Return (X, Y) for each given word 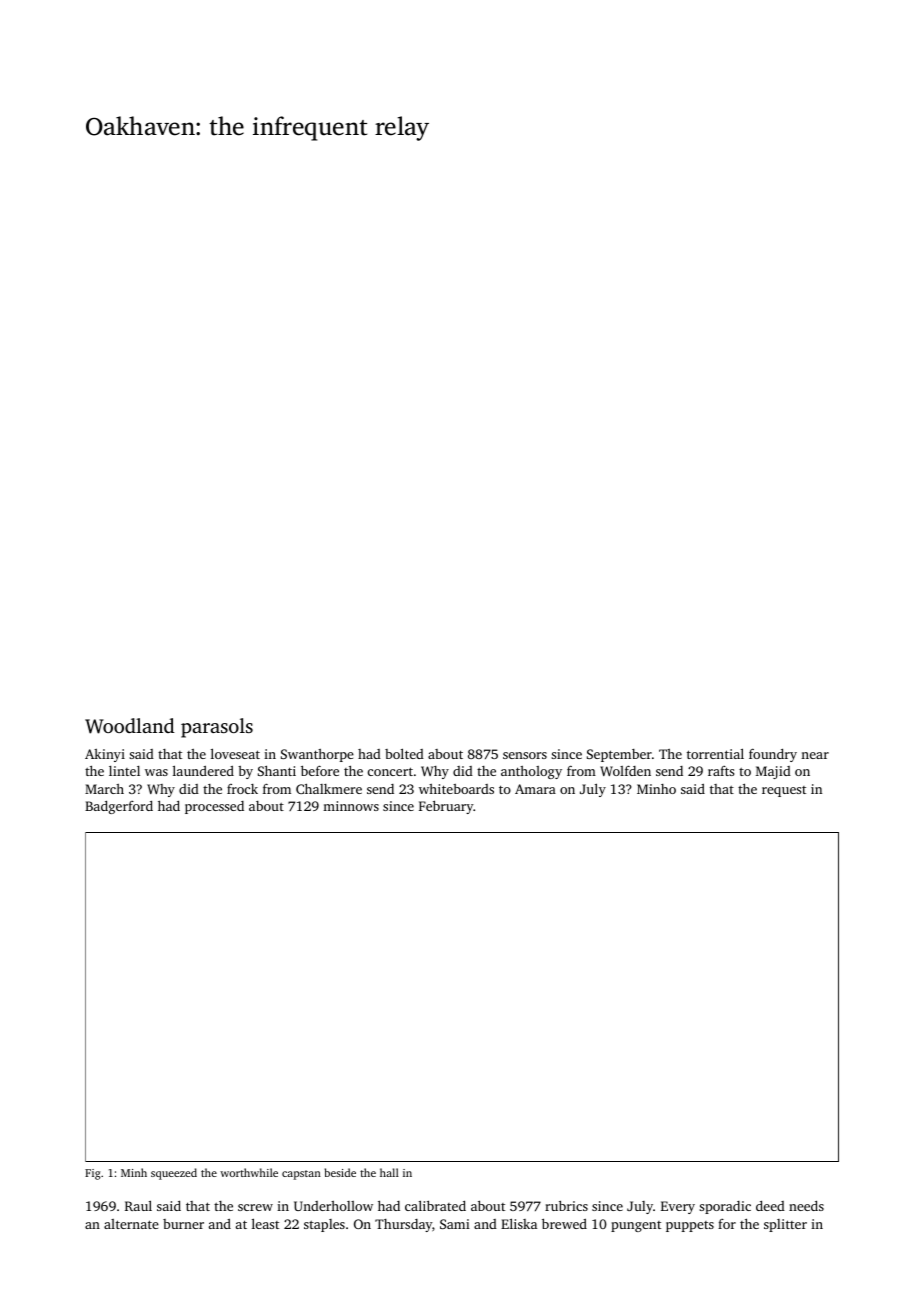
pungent (636, 1226)
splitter (785, 1225)
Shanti (277, 770)
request (784, 791)
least (265, 1223)
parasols (217, 728)
